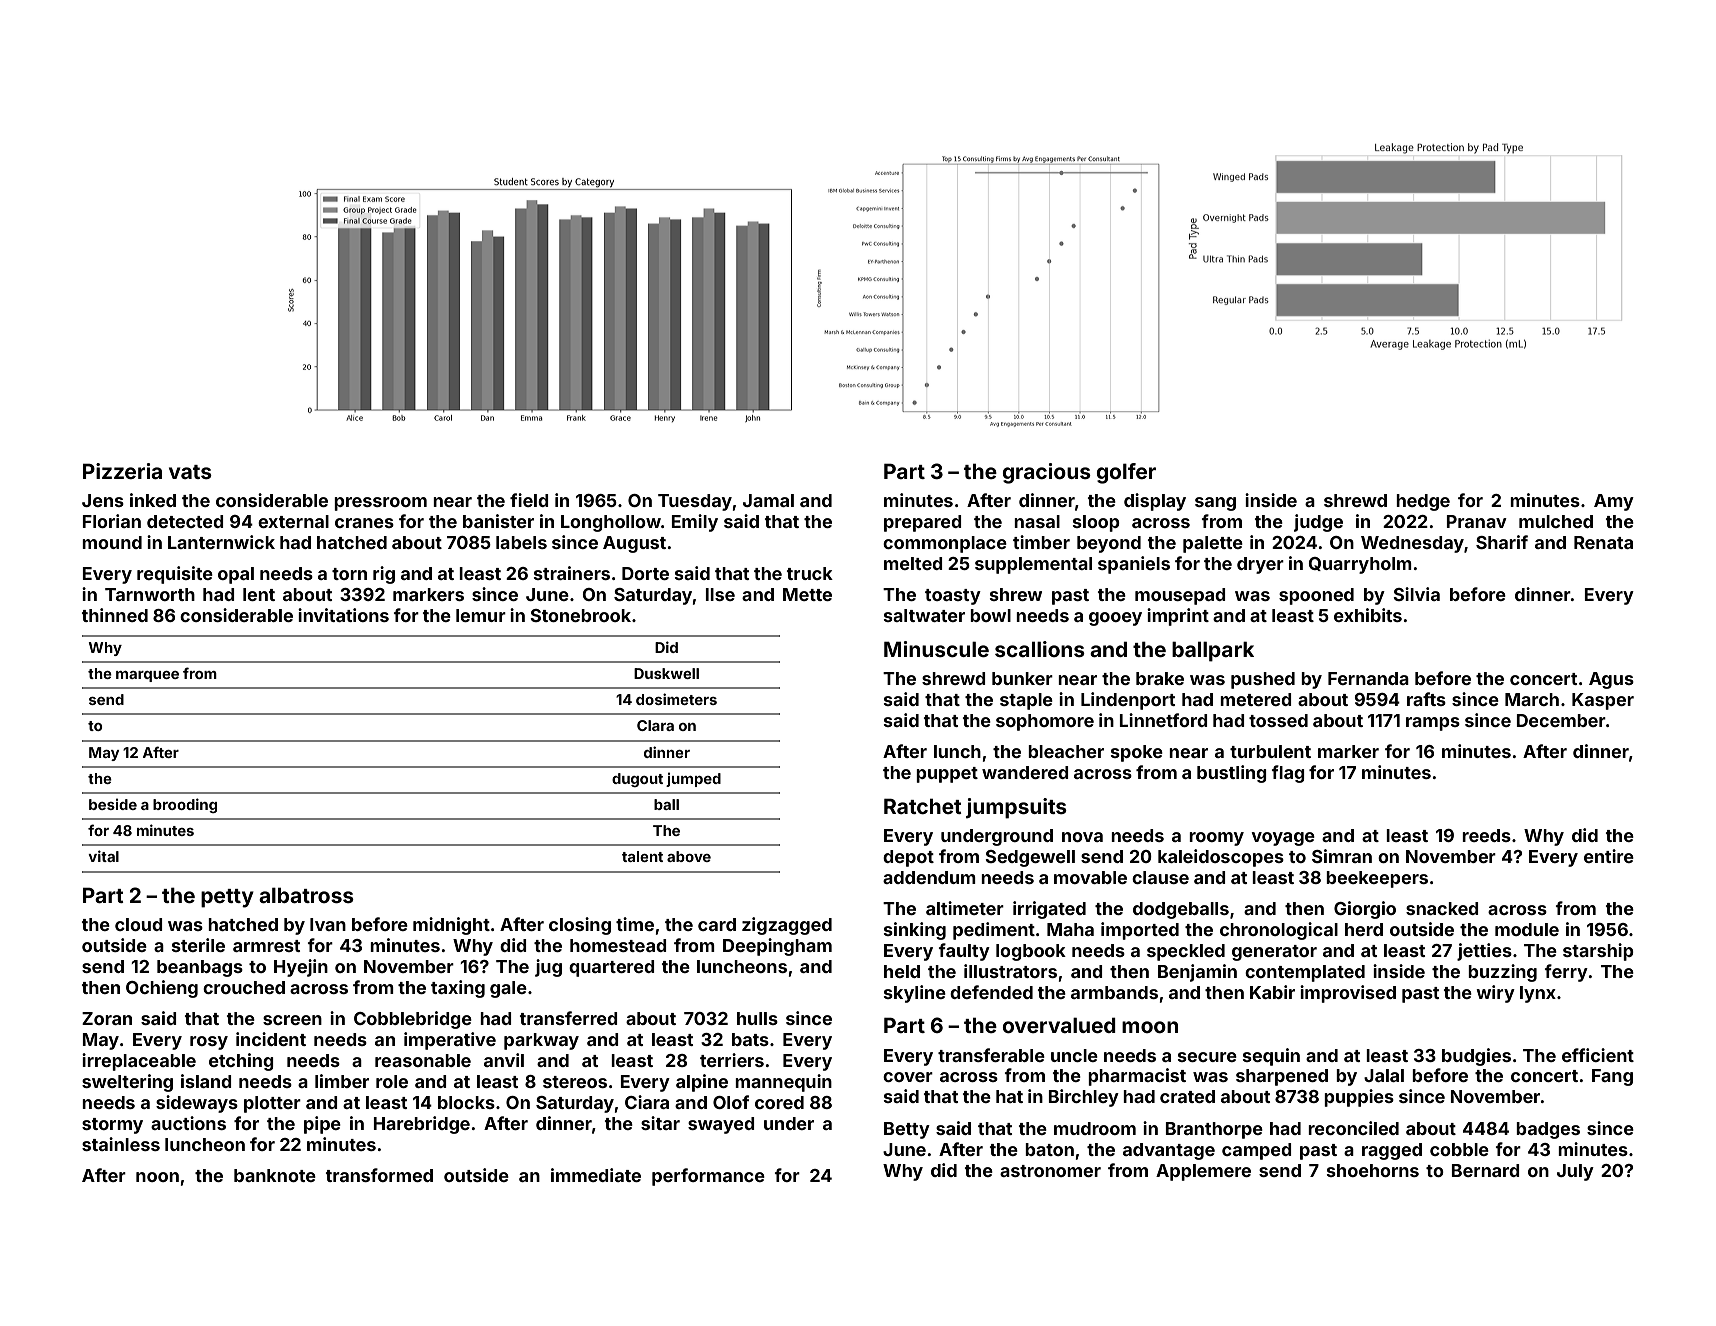  Describe the element at coordinates (1614, 502) in the screenshot. I see `Amy` at that location.
